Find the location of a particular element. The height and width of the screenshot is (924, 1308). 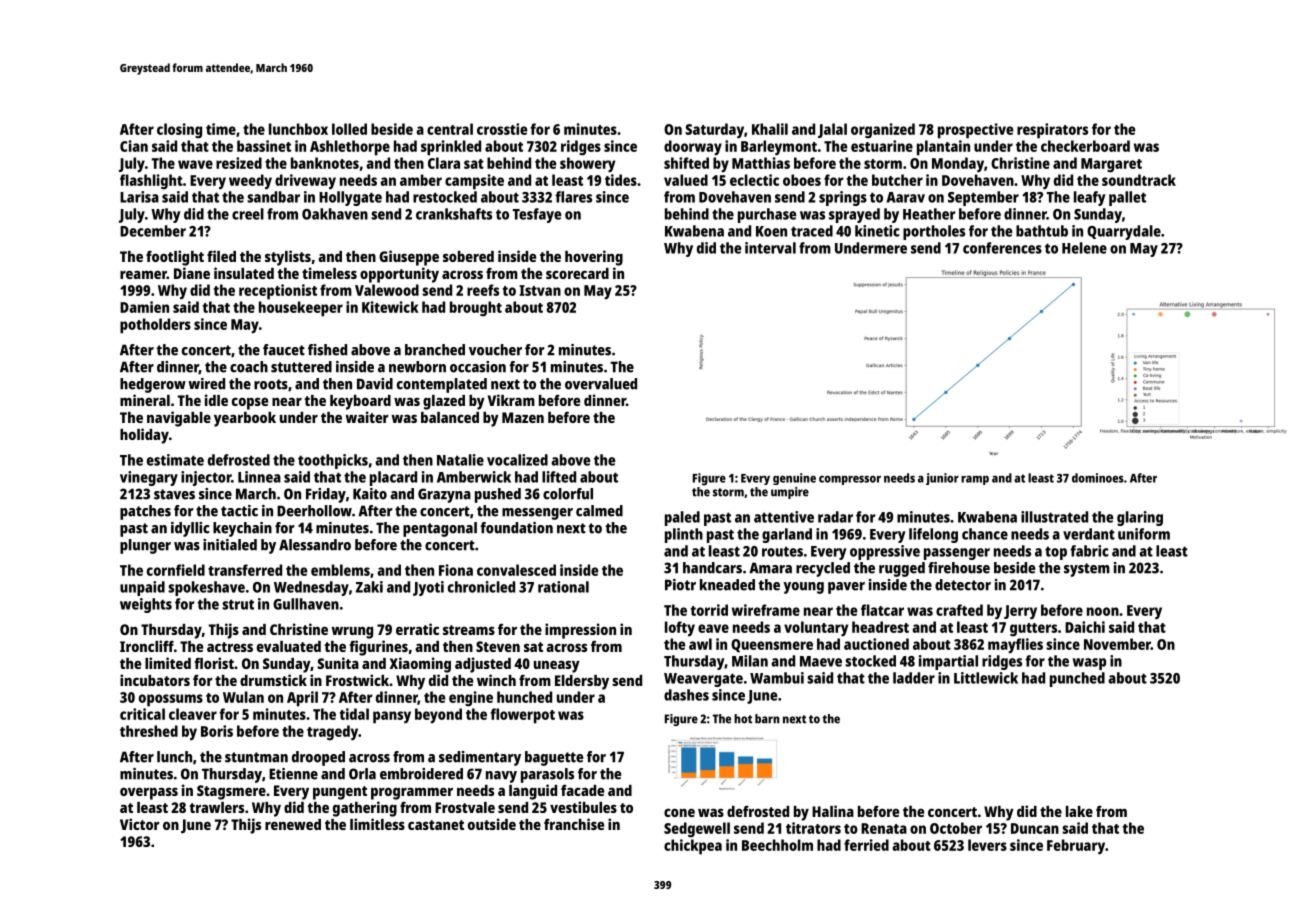

Littlewick is located at coordinates (986, 678).
